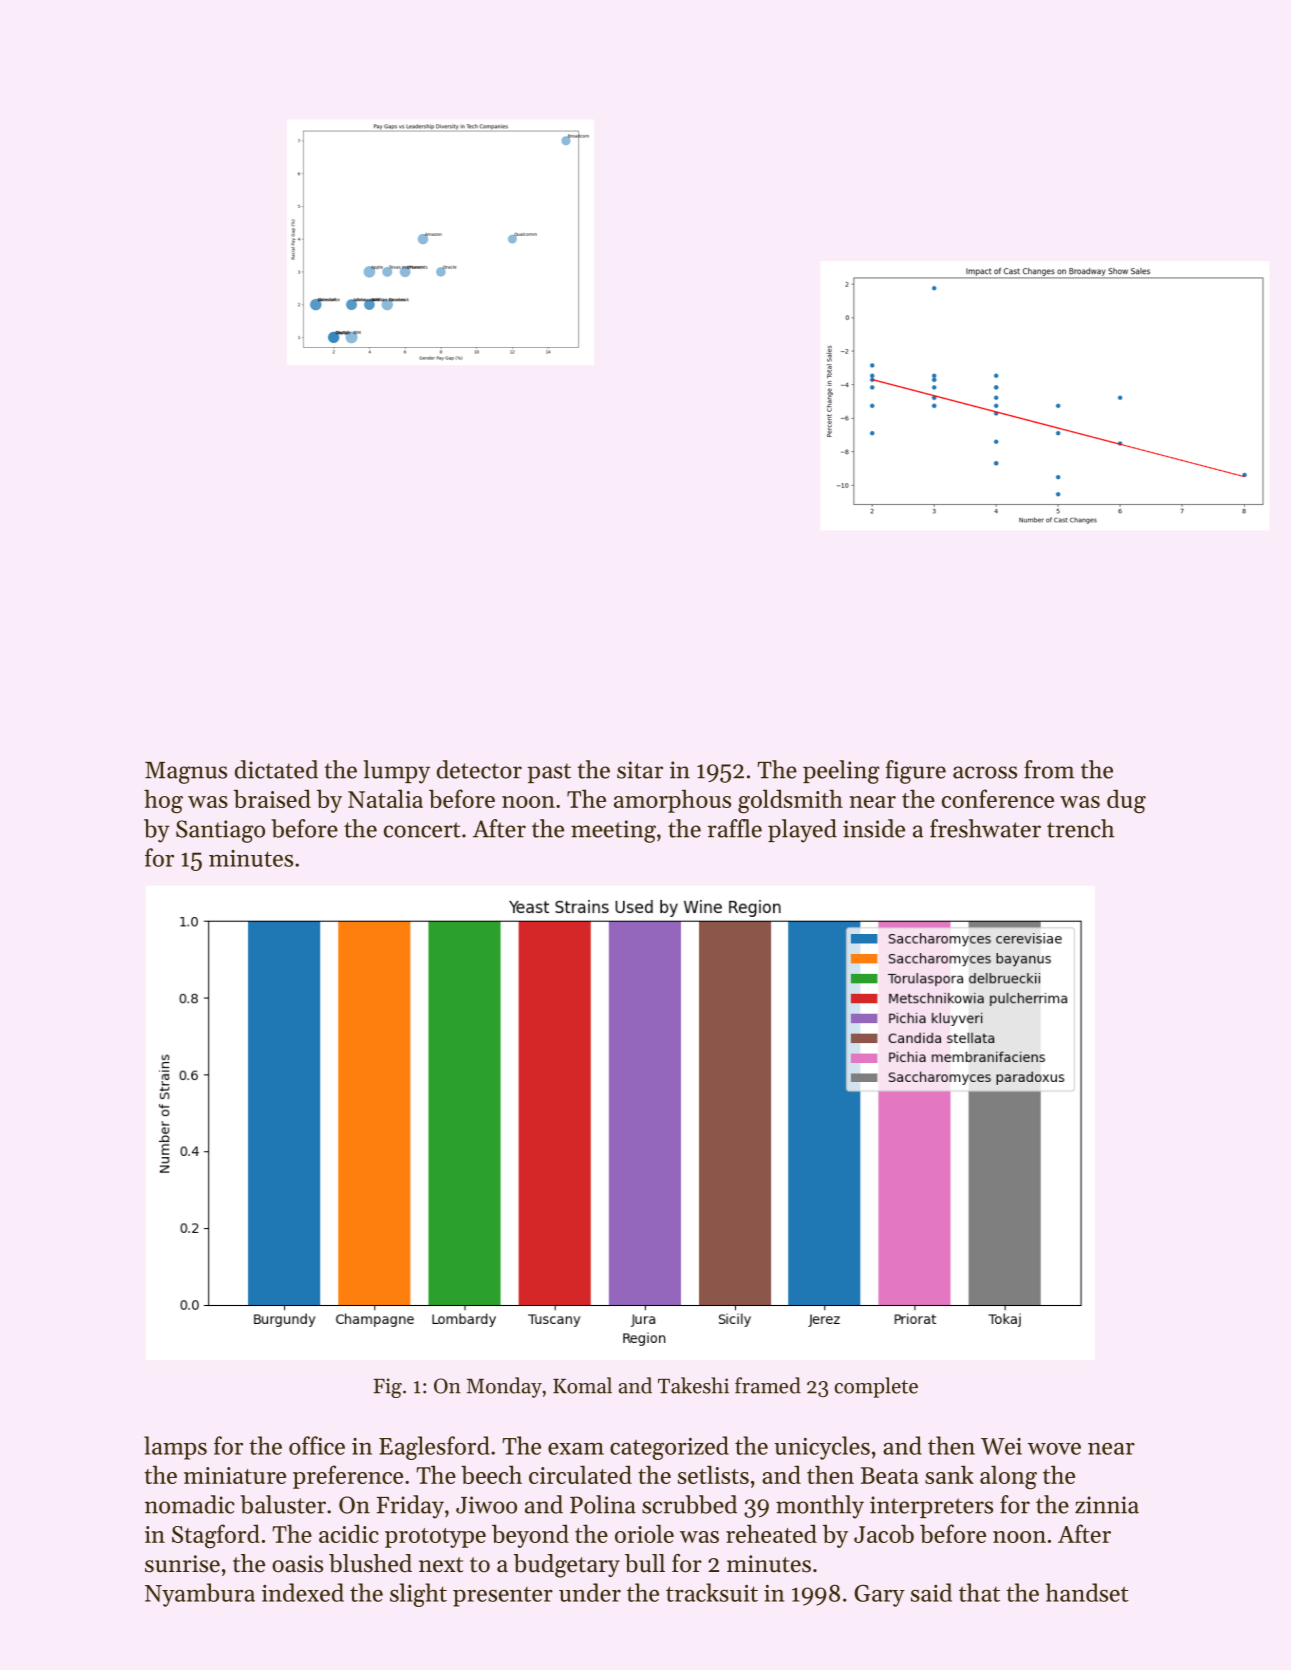 This image has width=1291, height=1670. What do you see at coordinates (297, 1564) in the image?
I see `oasis` at bounding box center [297, 1564].
